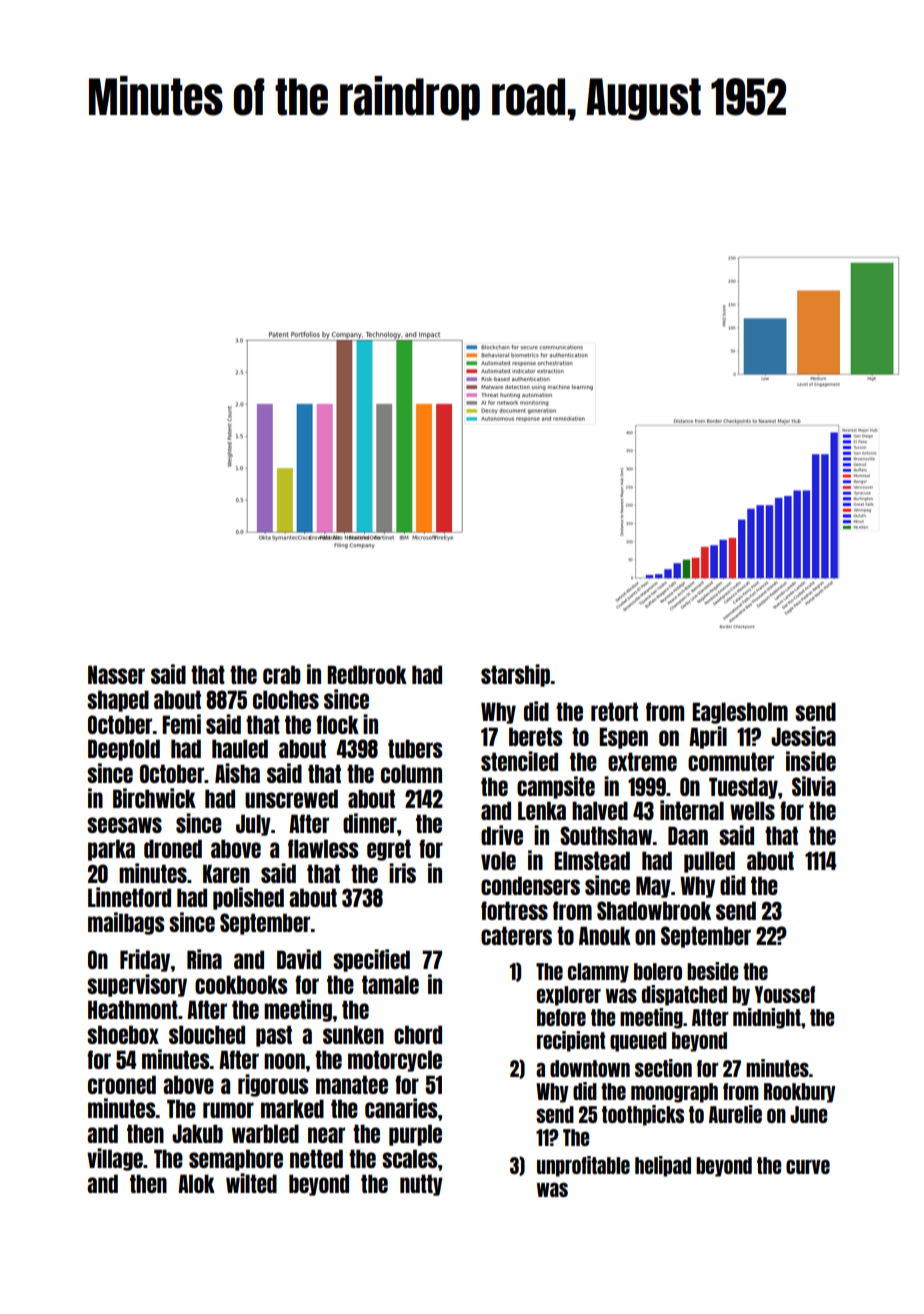 The image size is (924, 1314). Describe the element at coordinates (367, 674) in the screenshot. I see `Redbrook` at that location.
